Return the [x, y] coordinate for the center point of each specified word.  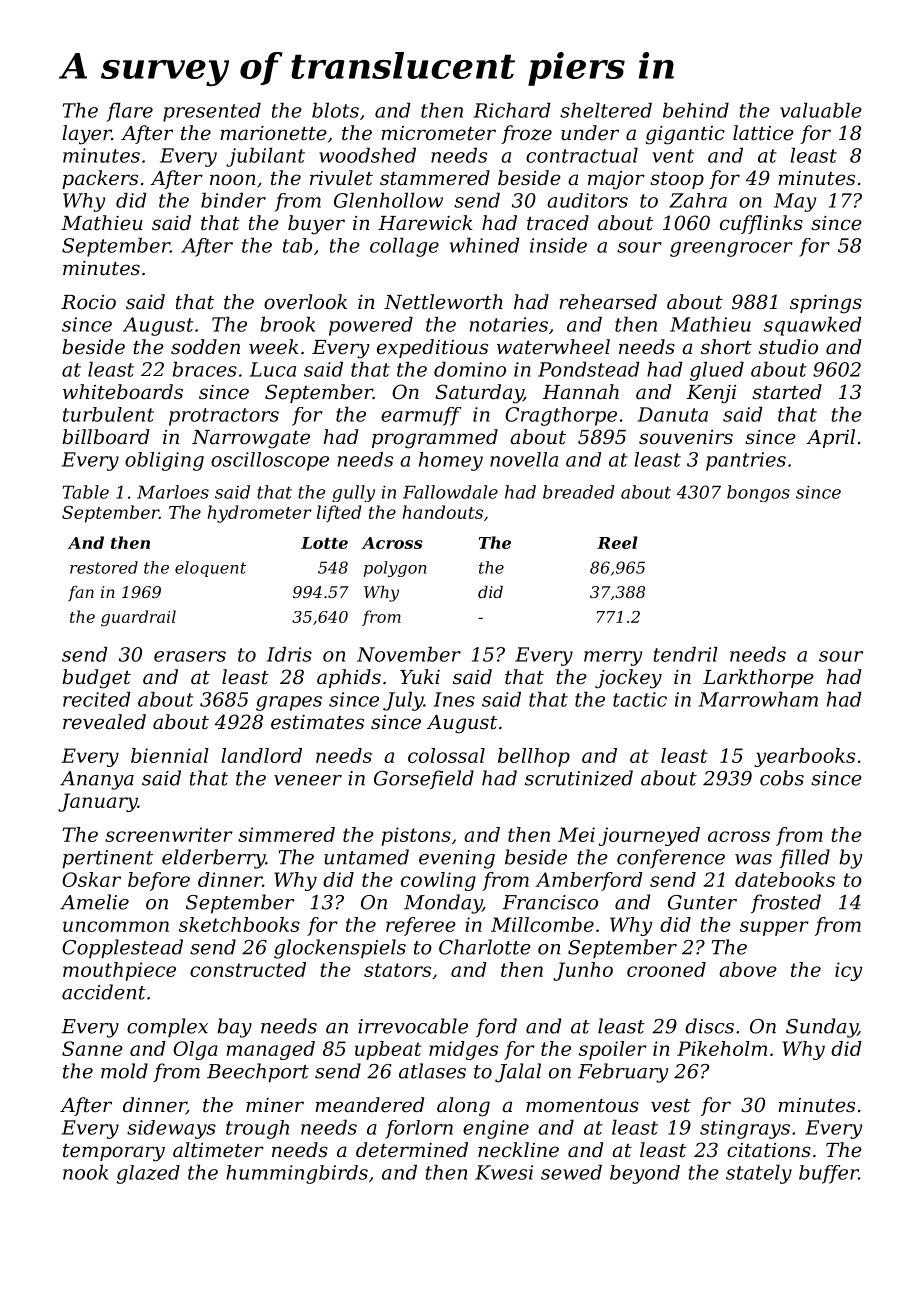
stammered [435, 178]
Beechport [258, 1073]
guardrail [138, 618]
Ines [454, 699]
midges [463, 1050]
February [623, 1073]
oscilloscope [270, 461]
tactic [640, 699]
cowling [438, 881]
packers [100, 179]
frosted [786, 903]
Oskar [91, 879]
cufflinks [761, 224]
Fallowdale [450, 492]
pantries [746, 461]
